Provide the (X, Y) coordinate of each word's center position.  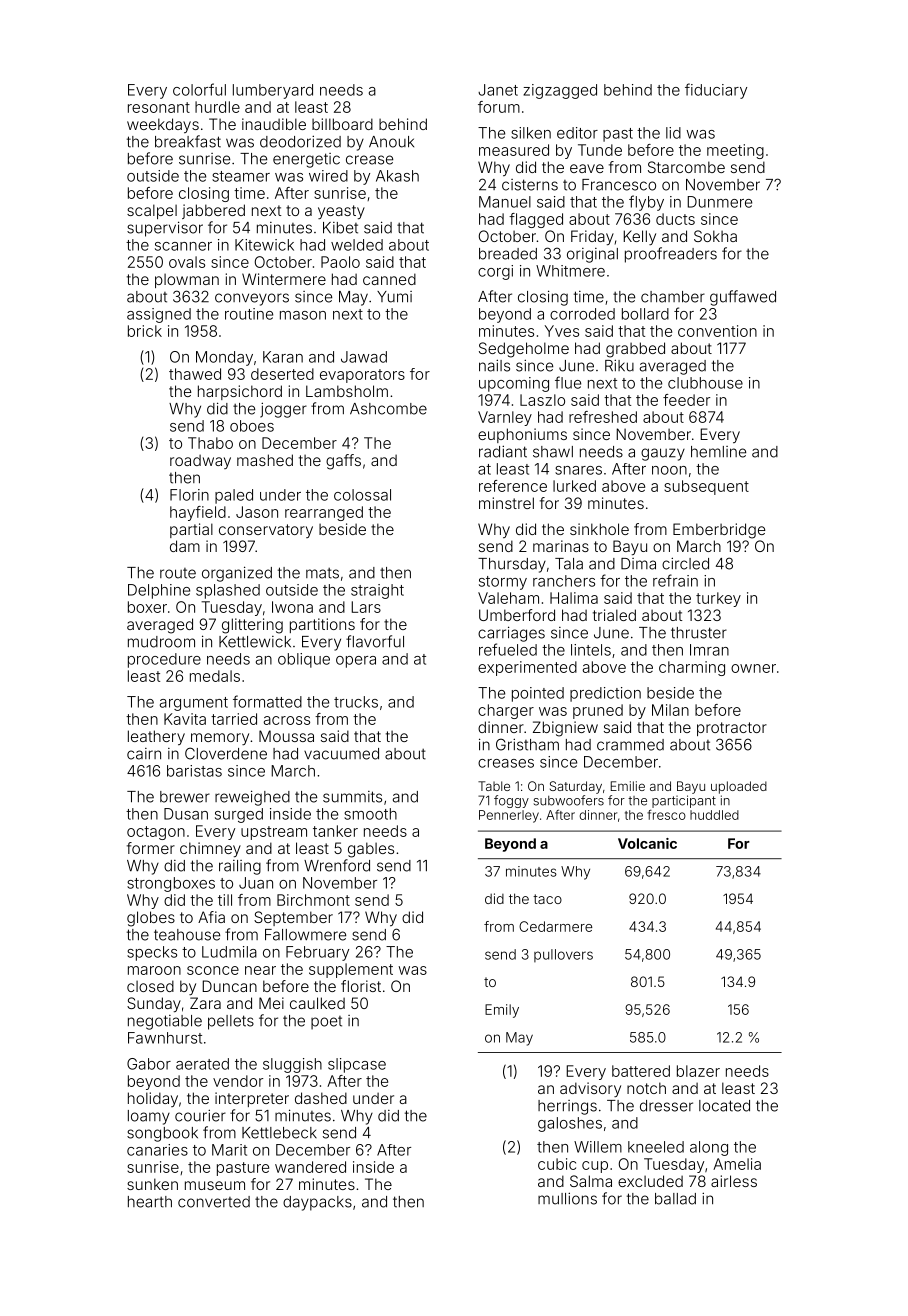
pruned (598, 711)
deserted (282, 374)
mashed (265, 460)
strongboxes (171, 884)
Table (494, 786)
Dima (638, 564)
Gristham (527, 744)
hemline (718, 452)
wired (328, 176)
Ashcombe (388, 409)
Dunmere (719, 202)
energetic (306, 160)
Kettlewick (255, 642)
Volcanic (647, 843)
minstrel (506, 503)
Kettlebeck (279, 1133)
